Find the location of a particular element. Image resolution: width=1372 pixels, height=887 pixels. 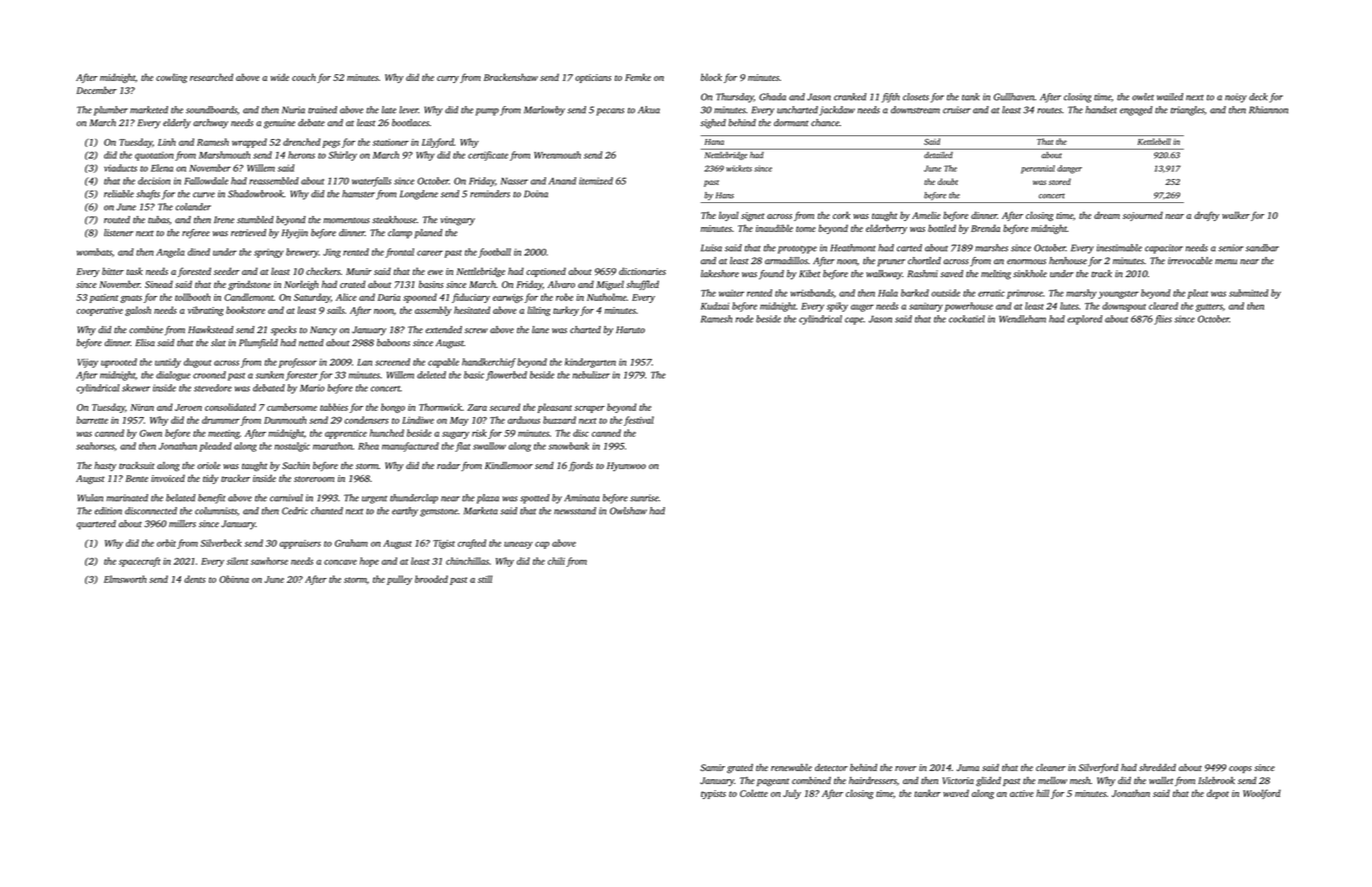

quotation is located at coordinates (154, 156).
